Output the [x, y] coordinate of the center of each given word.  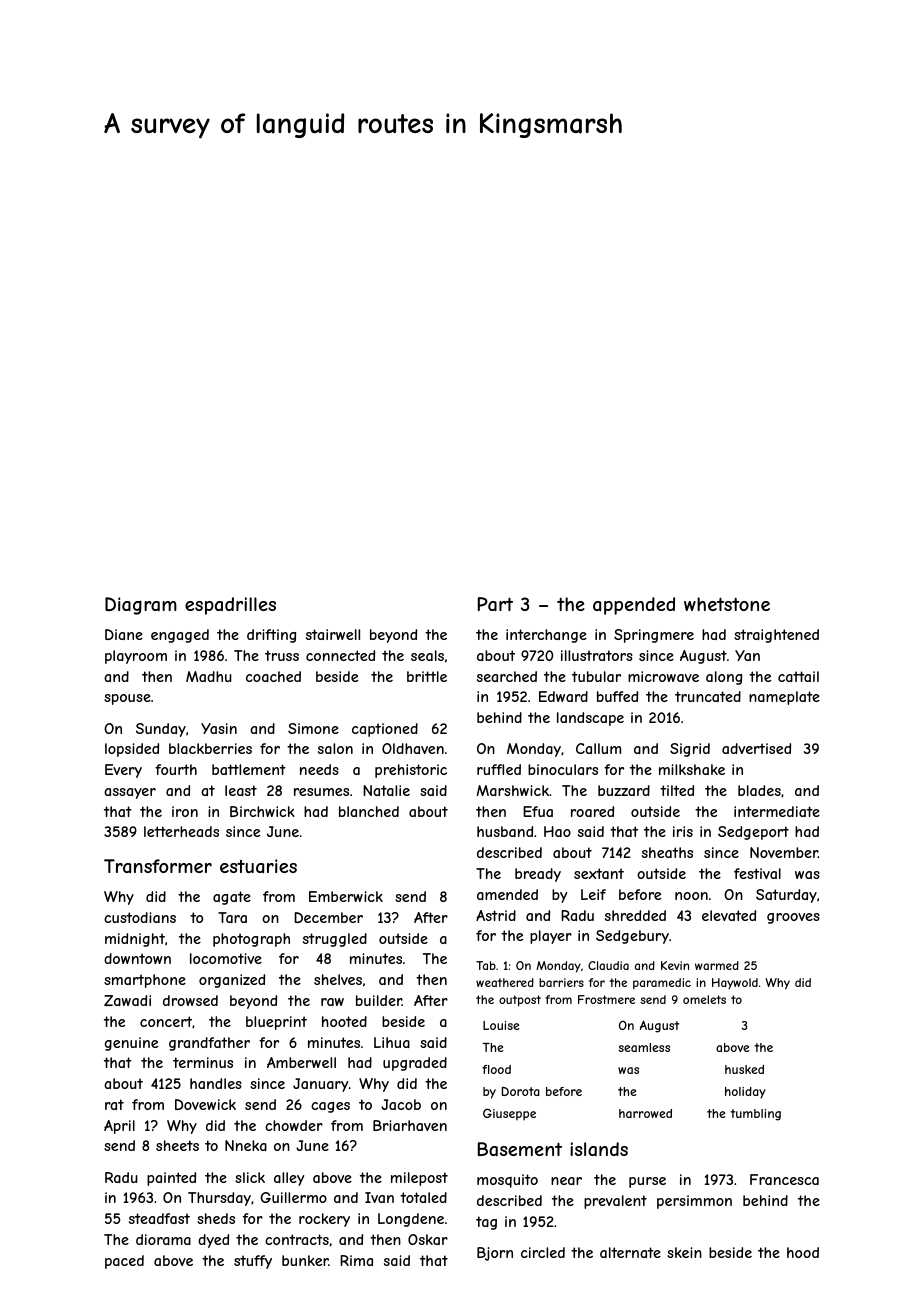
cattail [798, 676]
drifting [271, 636]
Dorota [521, 1091]
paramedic [662, 983]
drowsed [190, 1000]
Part [495, 604]
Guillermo [293, 1197]
